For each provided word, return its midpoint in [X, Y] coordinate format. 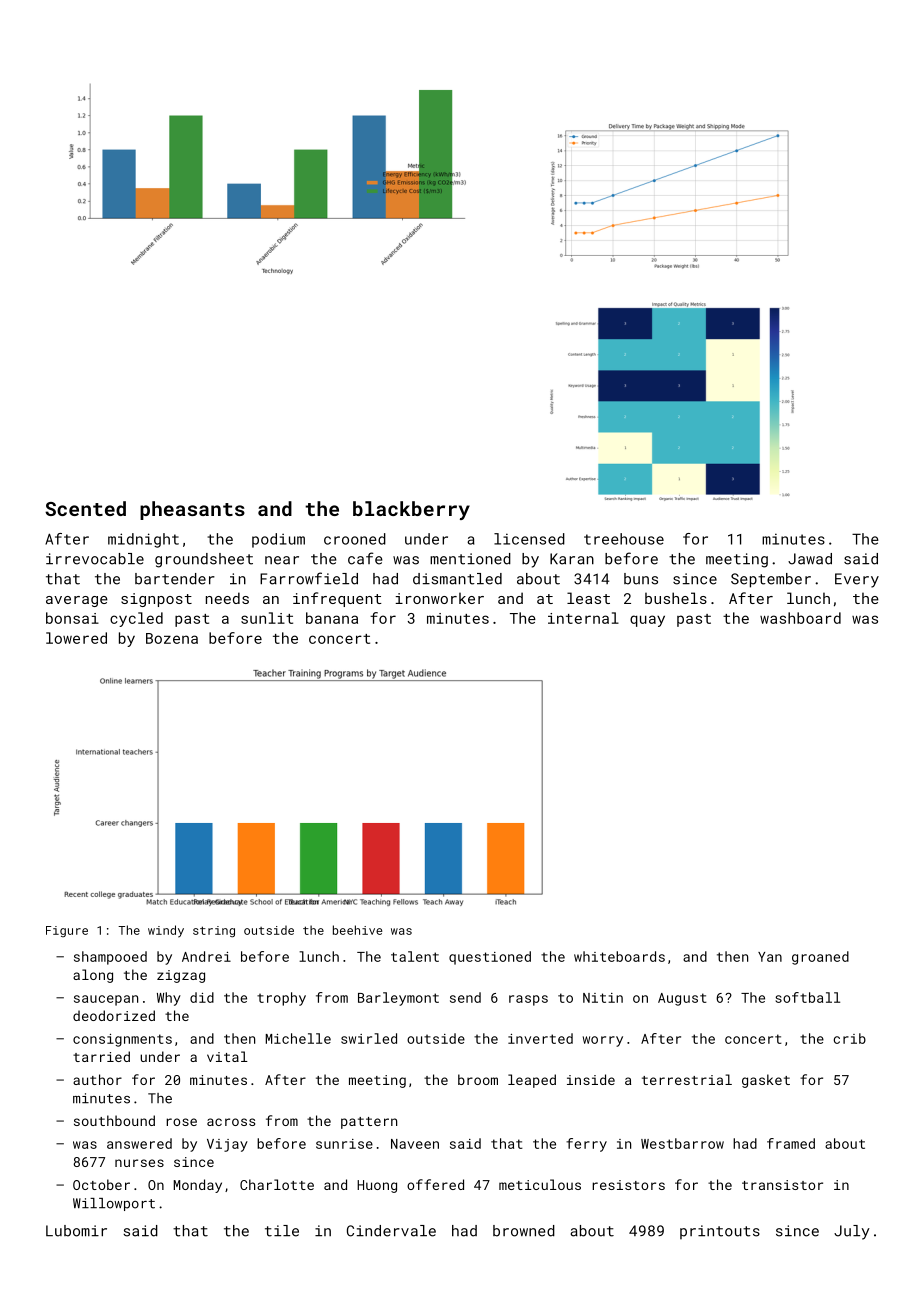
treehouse [624, 539]
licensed [529, 539]
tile [282, 1231]
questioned [490, 958]
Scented [85, 508]
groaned [820, 958]
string [214, 932]
